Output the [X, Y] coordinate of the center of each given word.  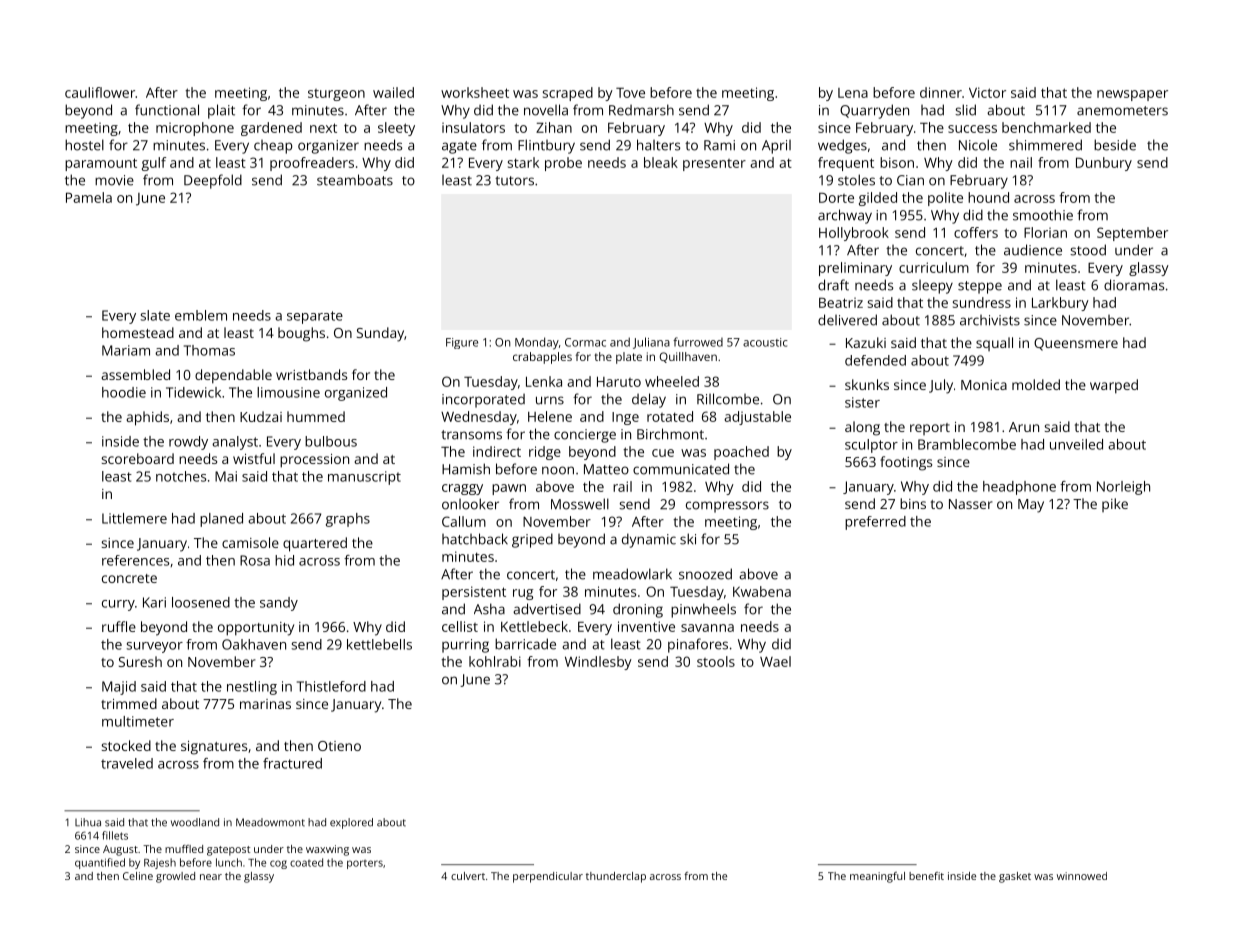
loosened [201, 602]
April [776, 147]
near [211, 877]
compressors [727, 507]
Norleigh [1123, 488]
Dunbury [1104, 164]
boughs [301, 334]
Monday [537, 343]
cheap [273, 147]
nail [1021, 162]
